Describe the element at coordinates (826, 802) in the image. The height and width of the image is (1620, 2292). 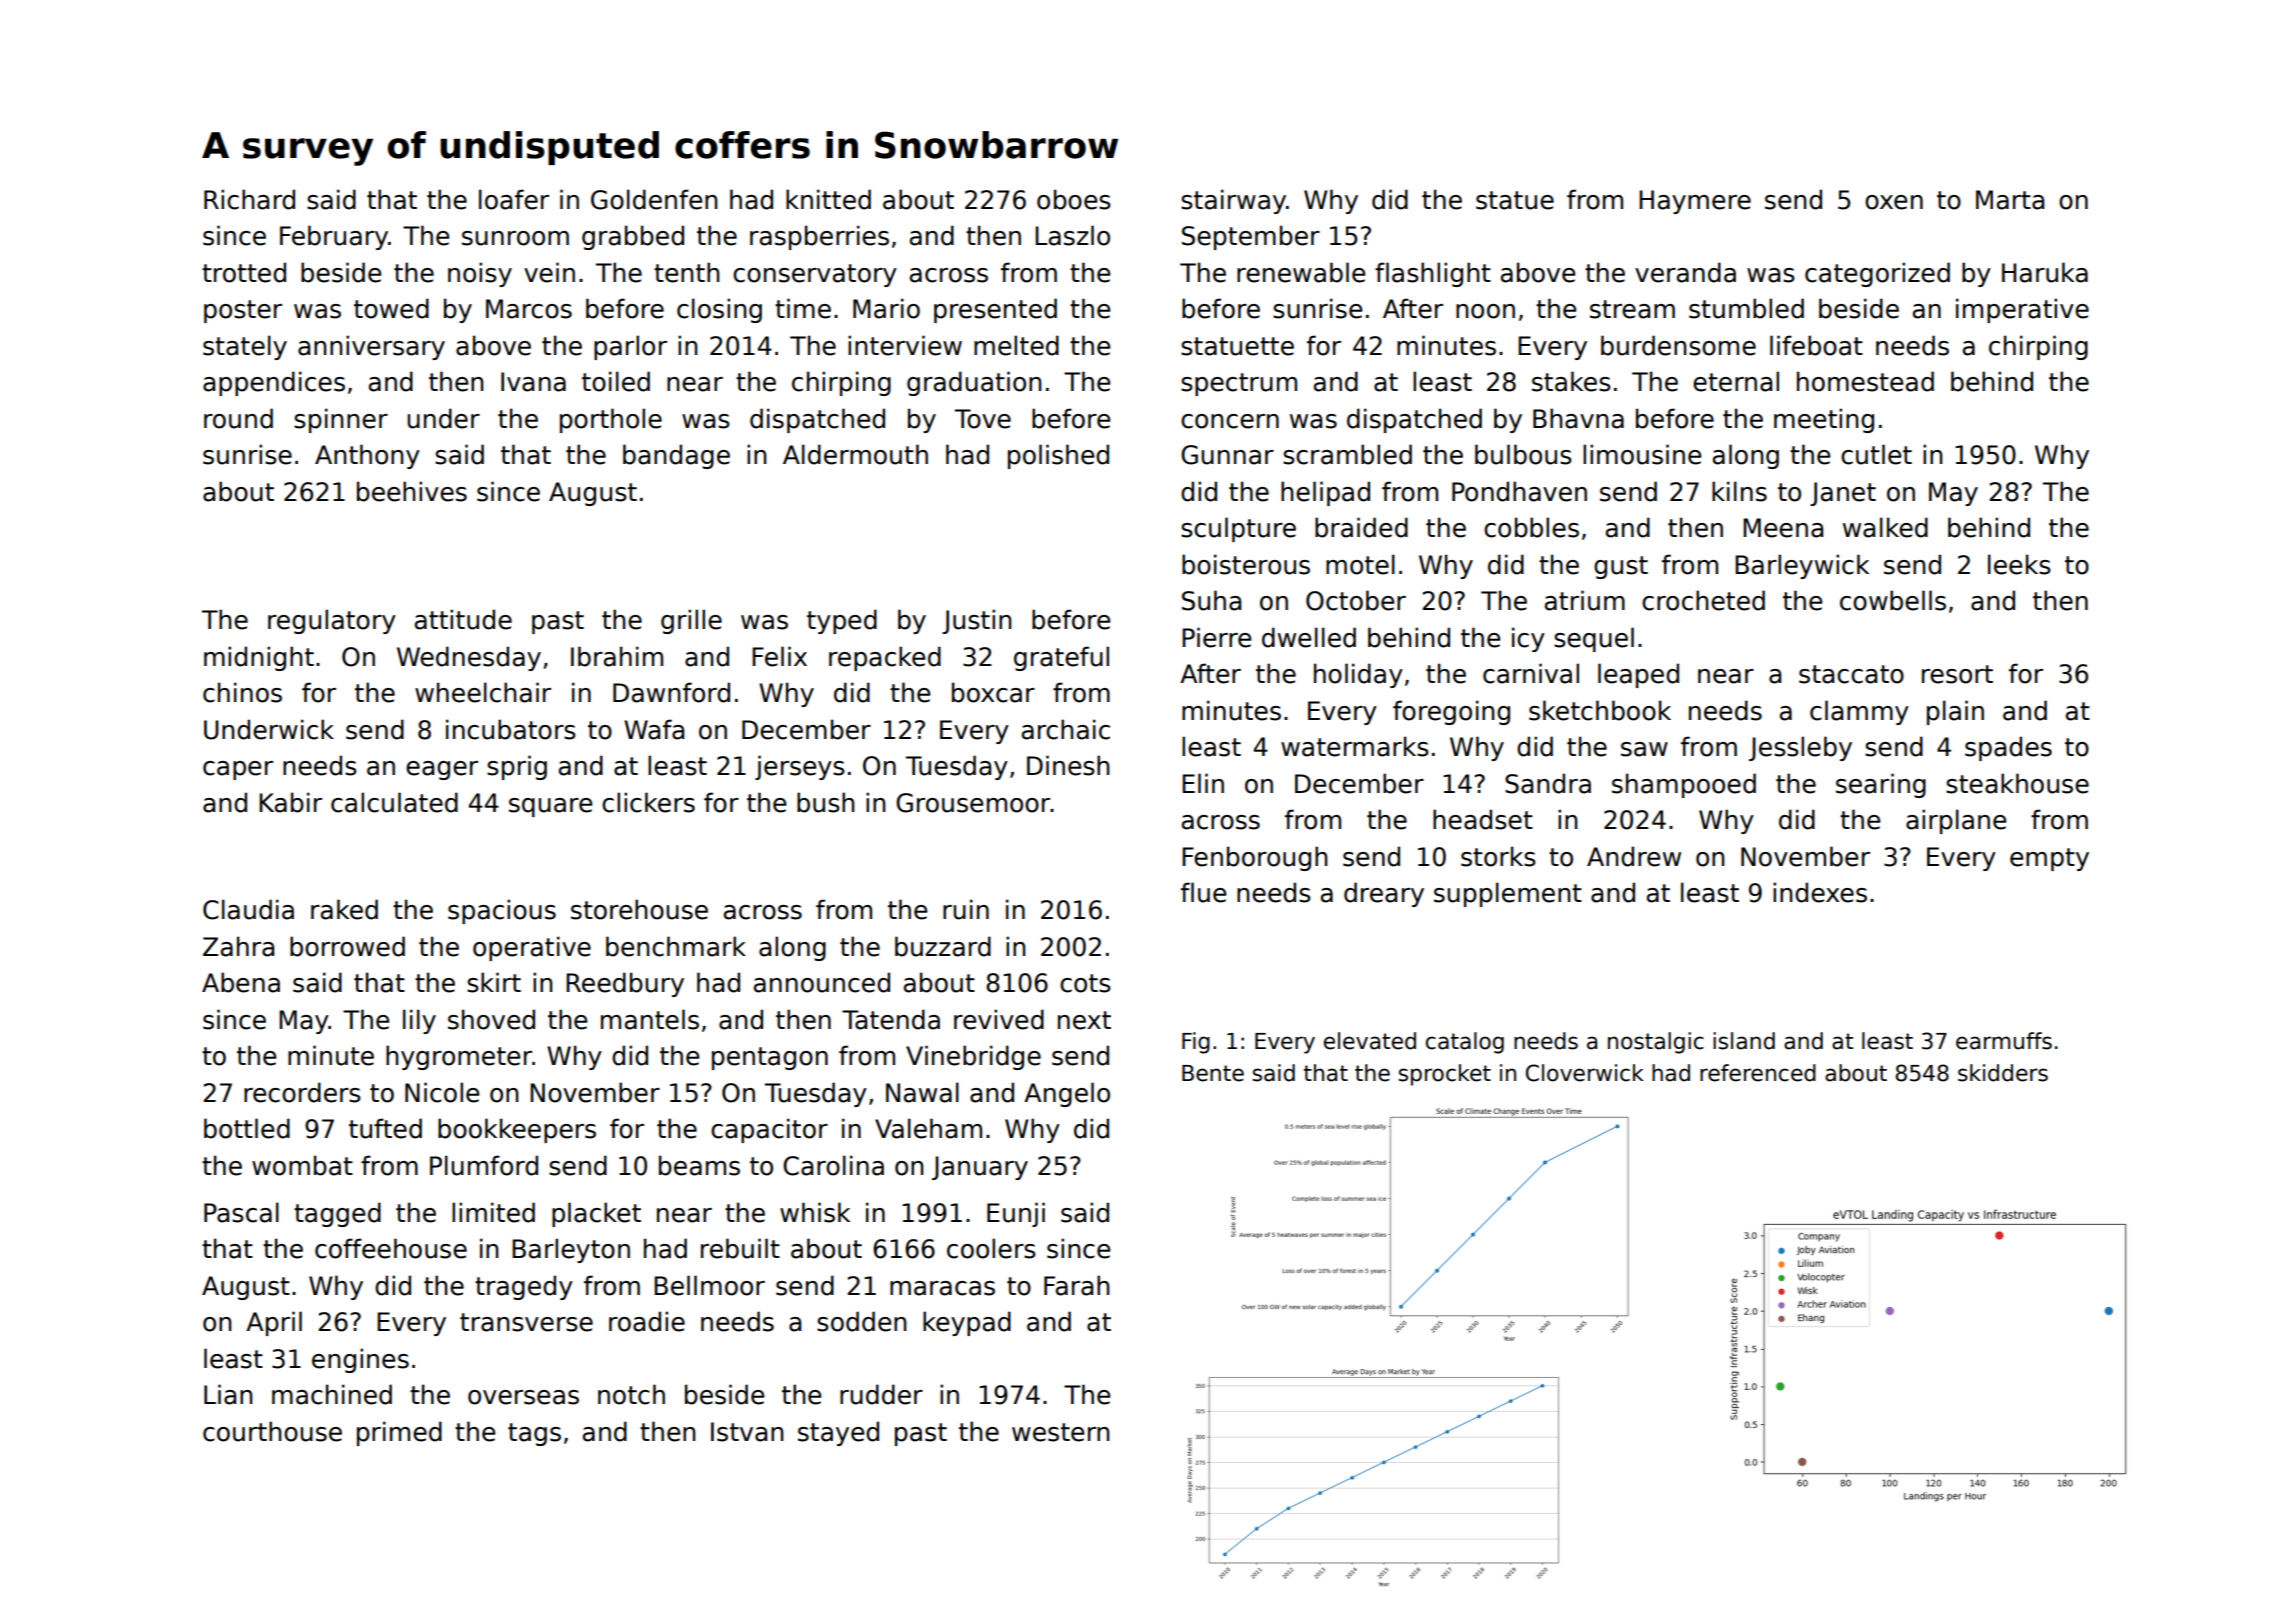
I see `bush` at that location.
